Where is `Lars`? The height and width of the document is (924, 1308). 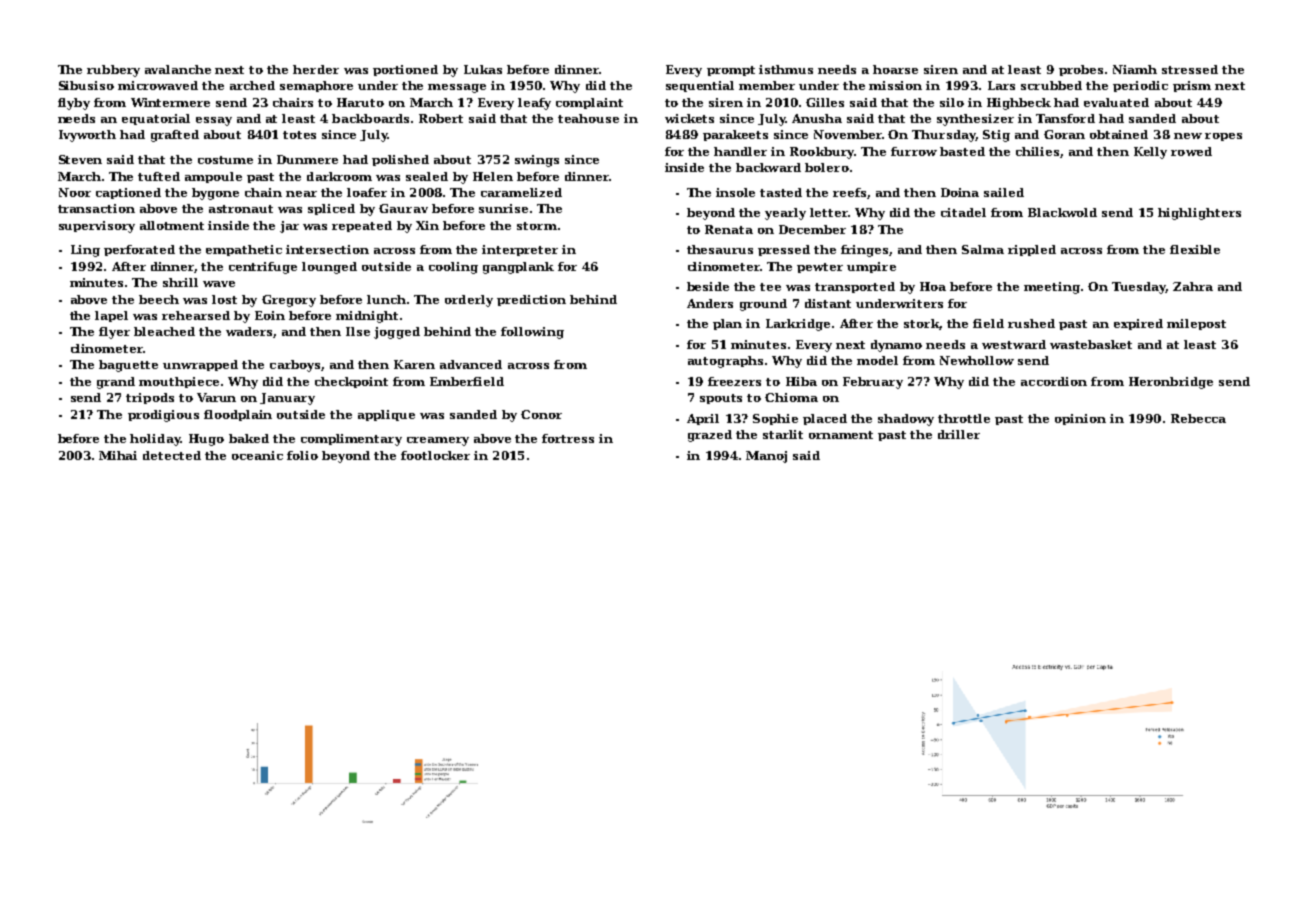 Lars is located at coordinates (1001, 85).
